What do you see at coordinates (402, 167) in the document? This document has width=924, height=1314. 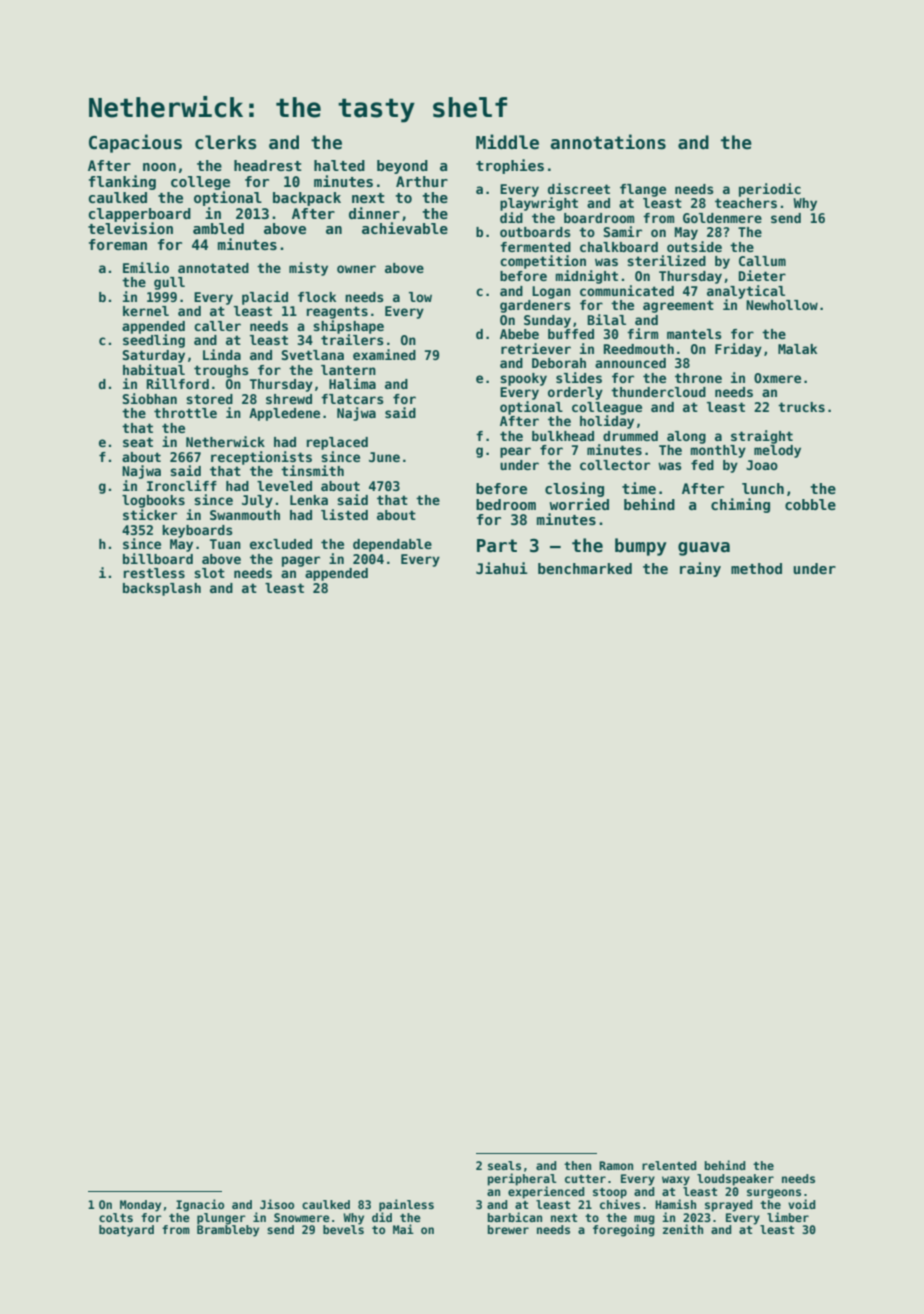 I see `beyond` at bounding box center [402, 167].
